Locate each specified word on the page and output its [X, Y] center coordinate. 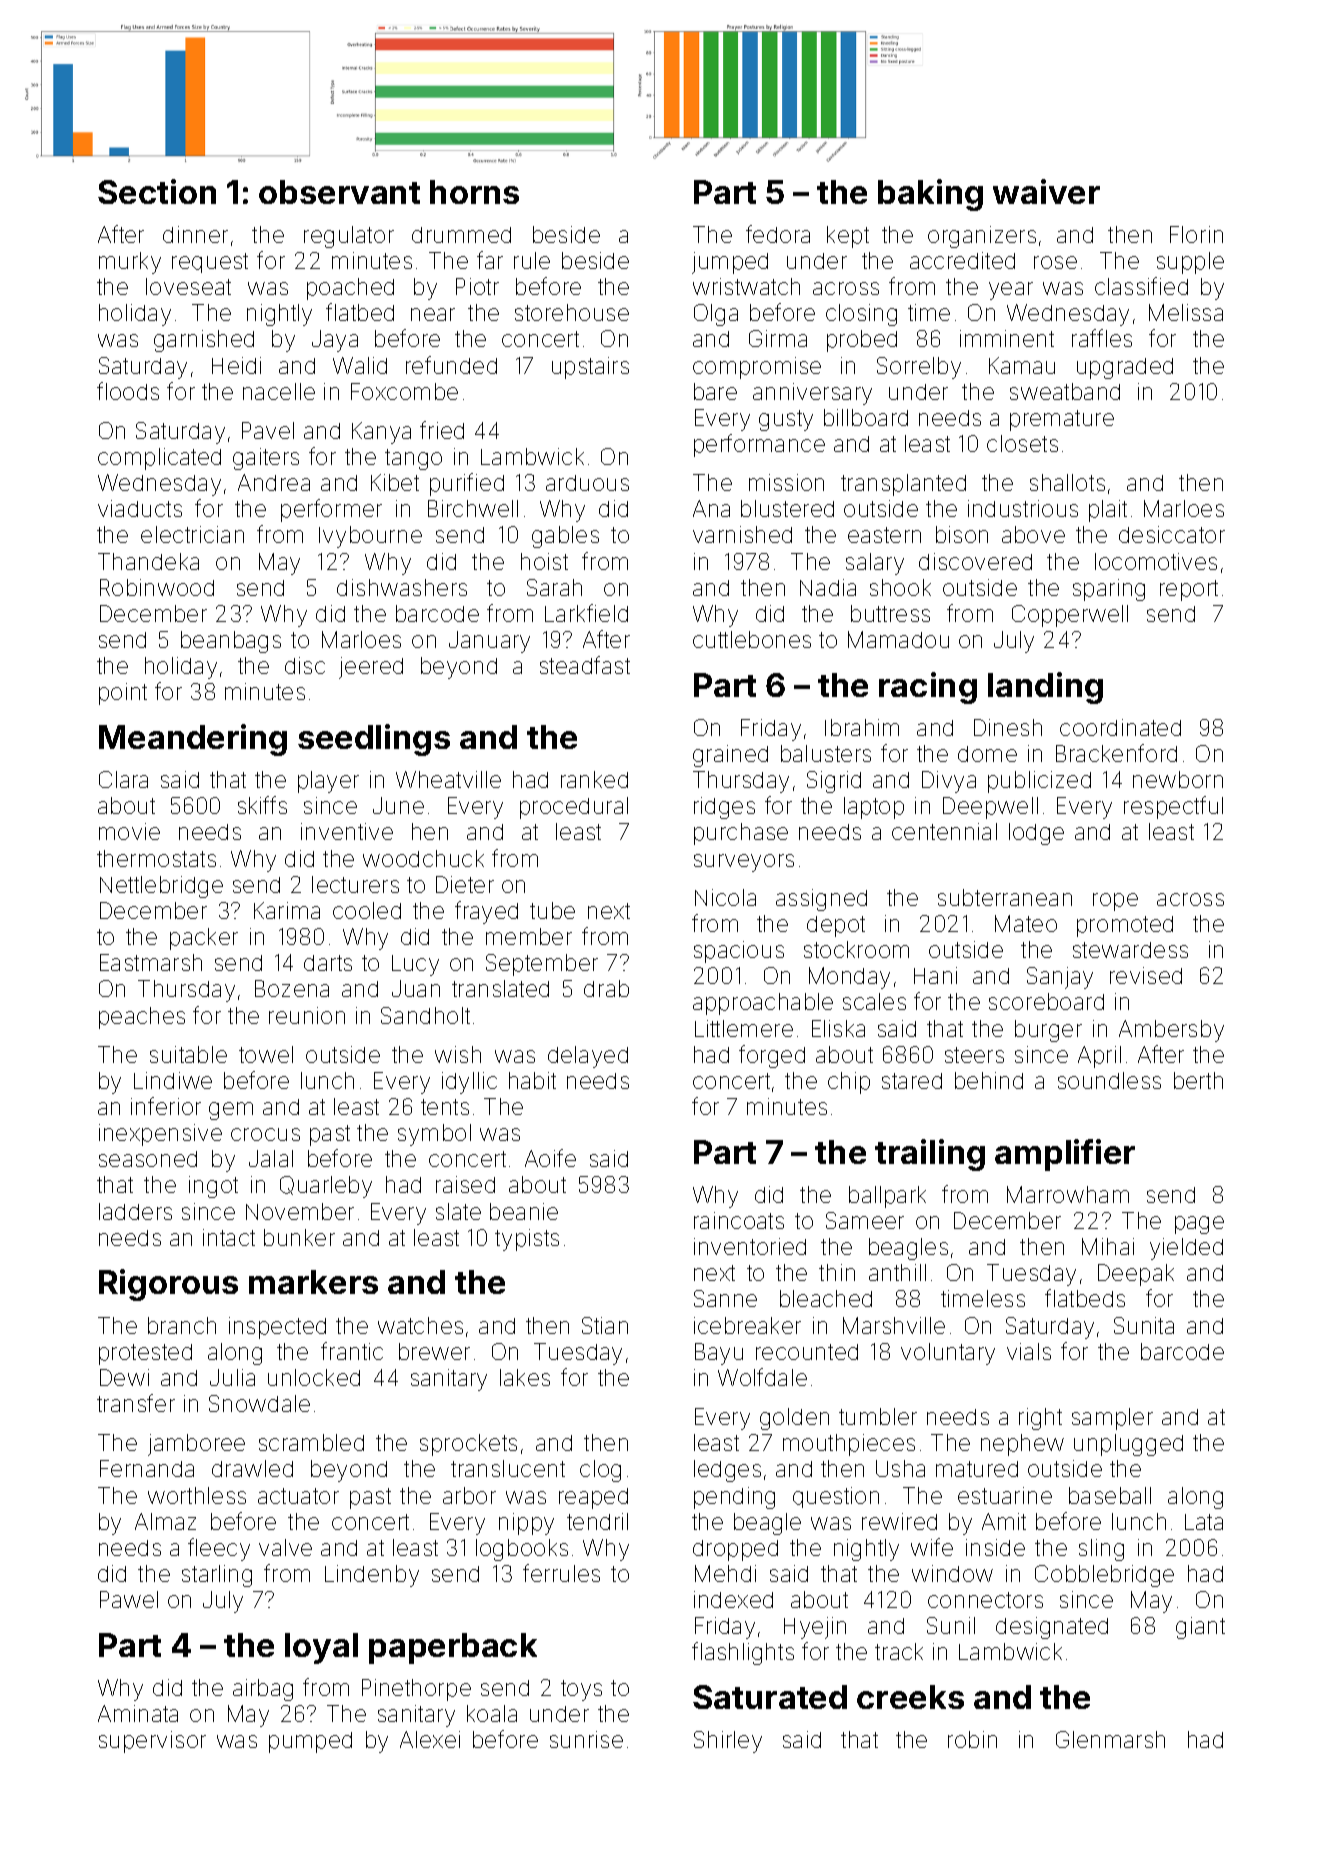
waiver [1046, 191]
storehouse [572, 312]
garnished [204, 341]
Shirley [728, 1742]
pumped [310, 1742]
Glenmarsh [1110, 1739]
